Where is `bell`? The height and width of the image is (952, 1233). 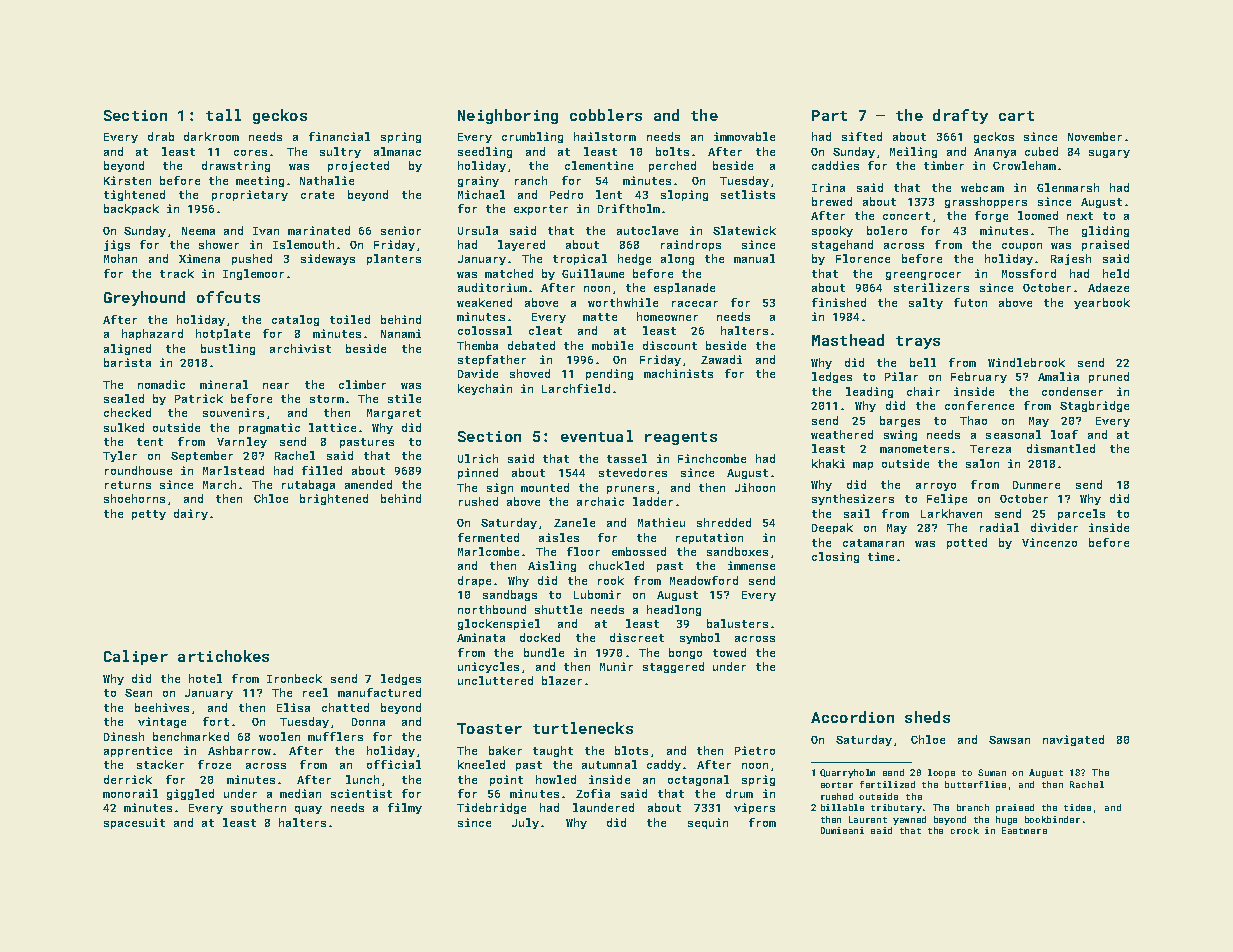
bell is located at coordinates (923, 362).
